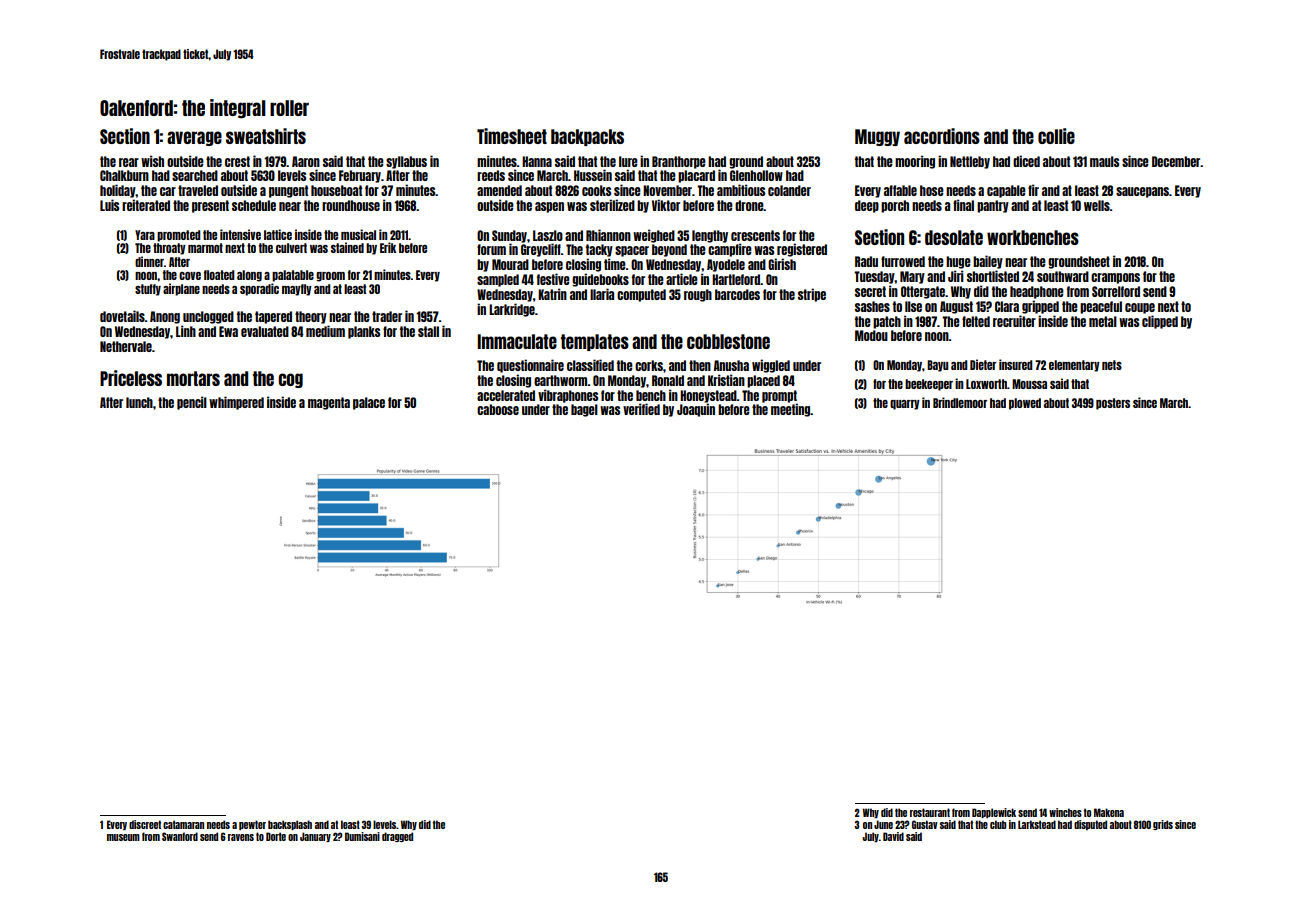 The image size is (1308, 924). Describe the element at coordinates (942, 136) in the page. I see `accordions` at that location.
